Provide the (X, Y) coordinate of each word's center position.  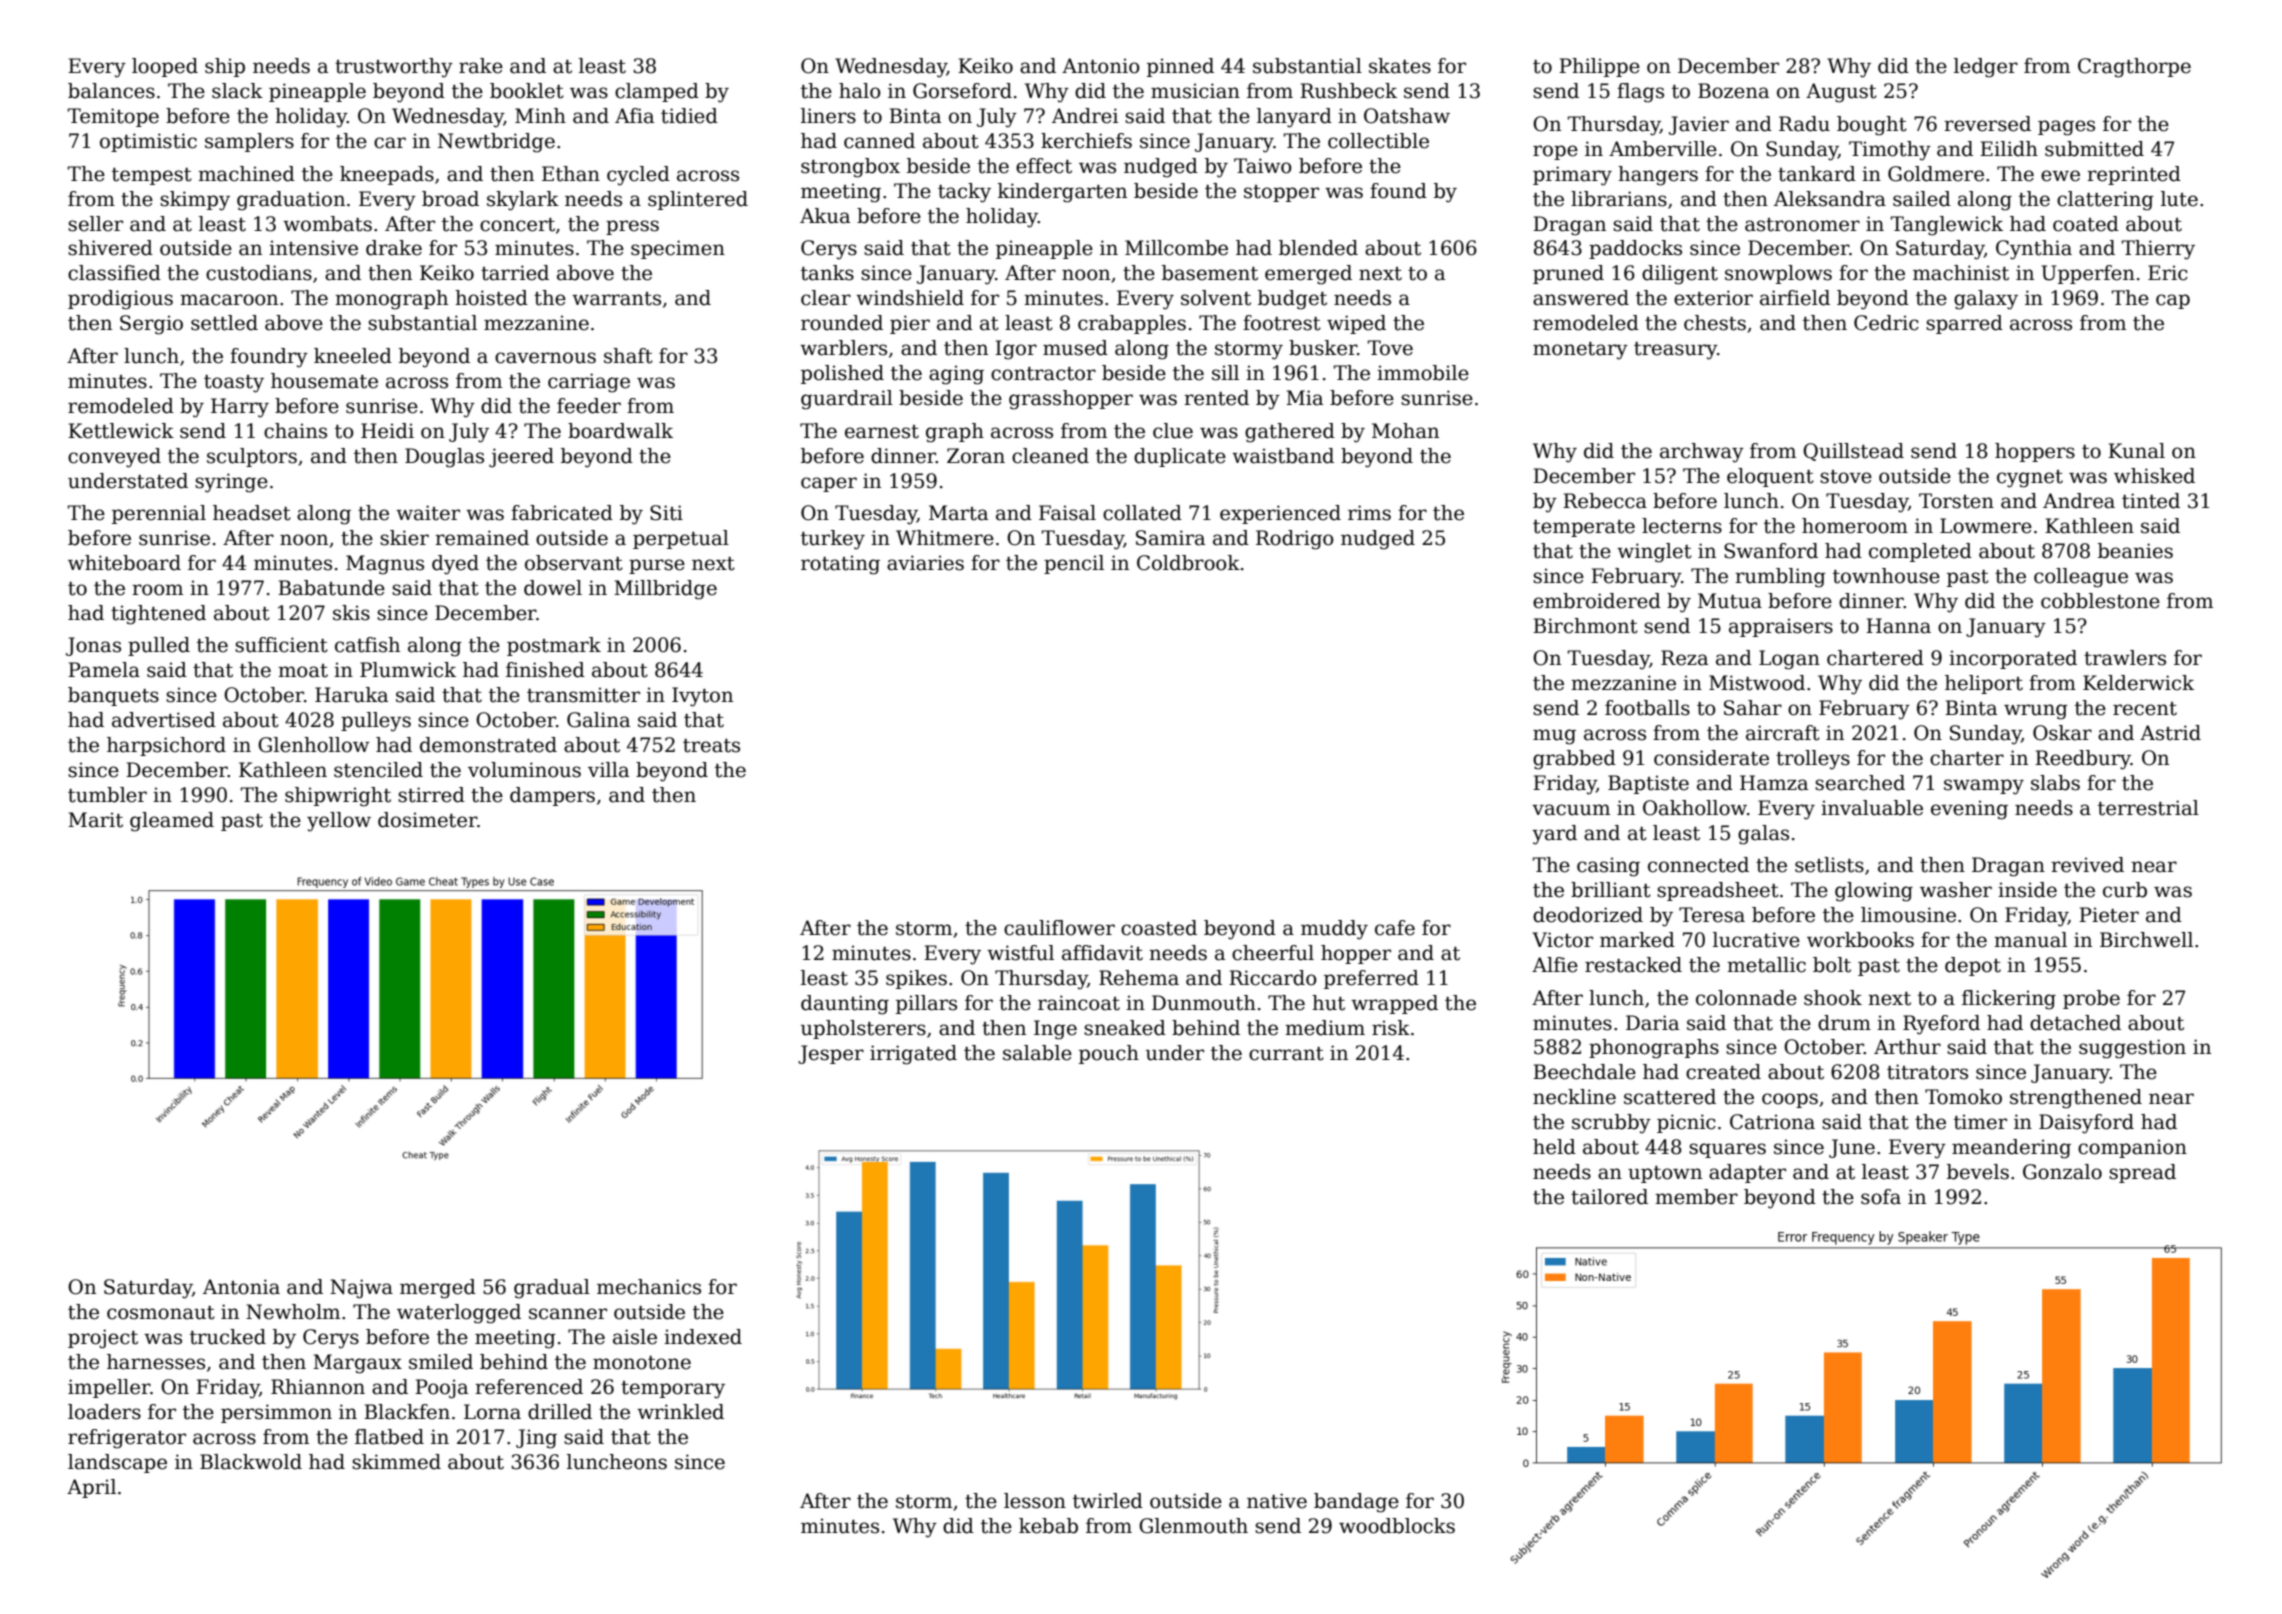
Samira (1170, 538)
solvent (1216, 298)
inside (2027, 890)
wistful (1020, 953)
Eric (2168, 273)
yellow (339, 822)
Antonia (241, 1287)
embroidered (1597, 601)
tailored (1609, 1197)
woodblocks (1397, 1526)
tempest (152, 176)
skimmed (396, 1462)
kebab (1048, 1526)
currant (1286, 1054)
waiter (428, 513)
